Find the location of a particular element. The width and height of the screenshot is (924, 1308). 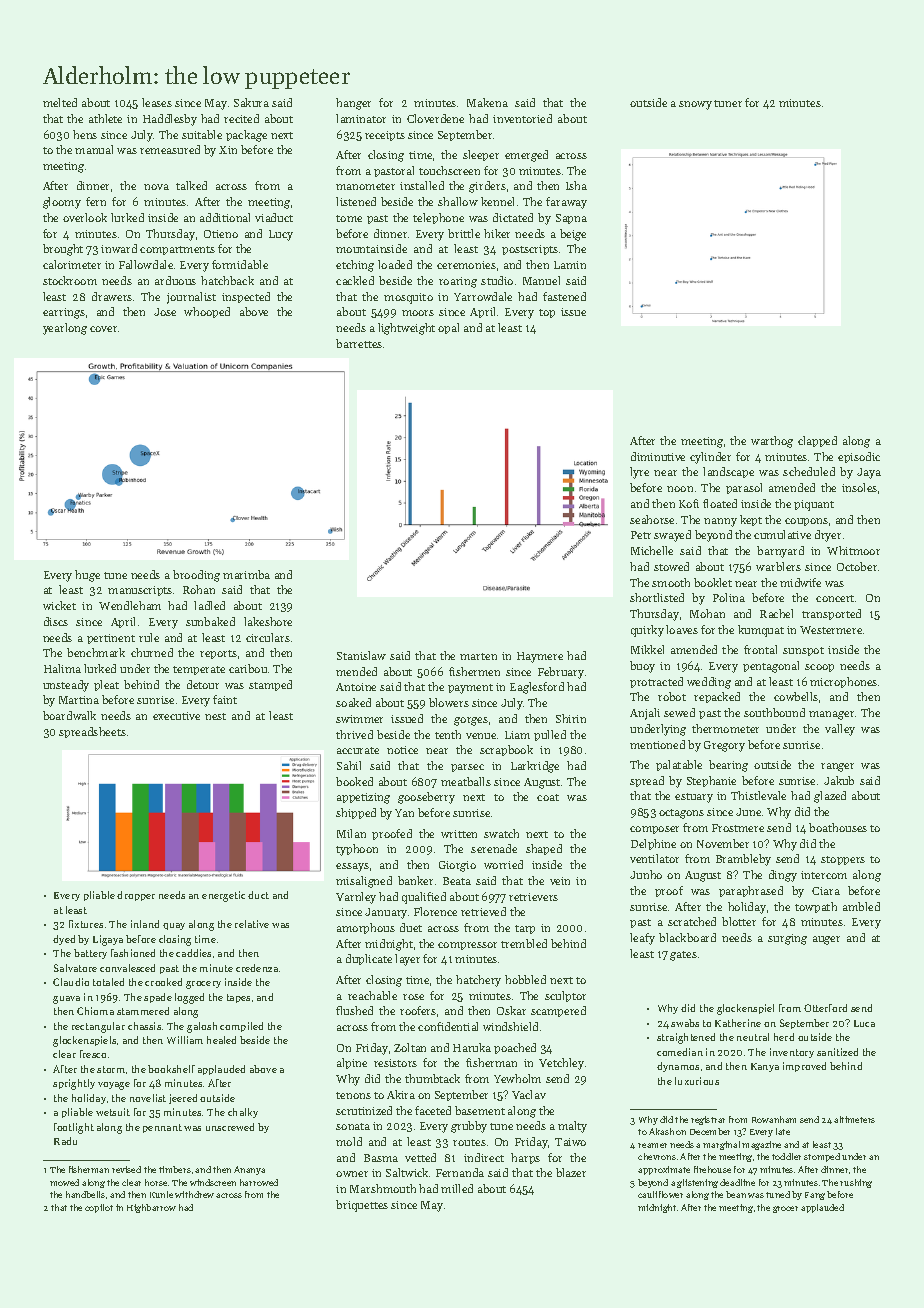

nest is located at coordinates (215, 716).
